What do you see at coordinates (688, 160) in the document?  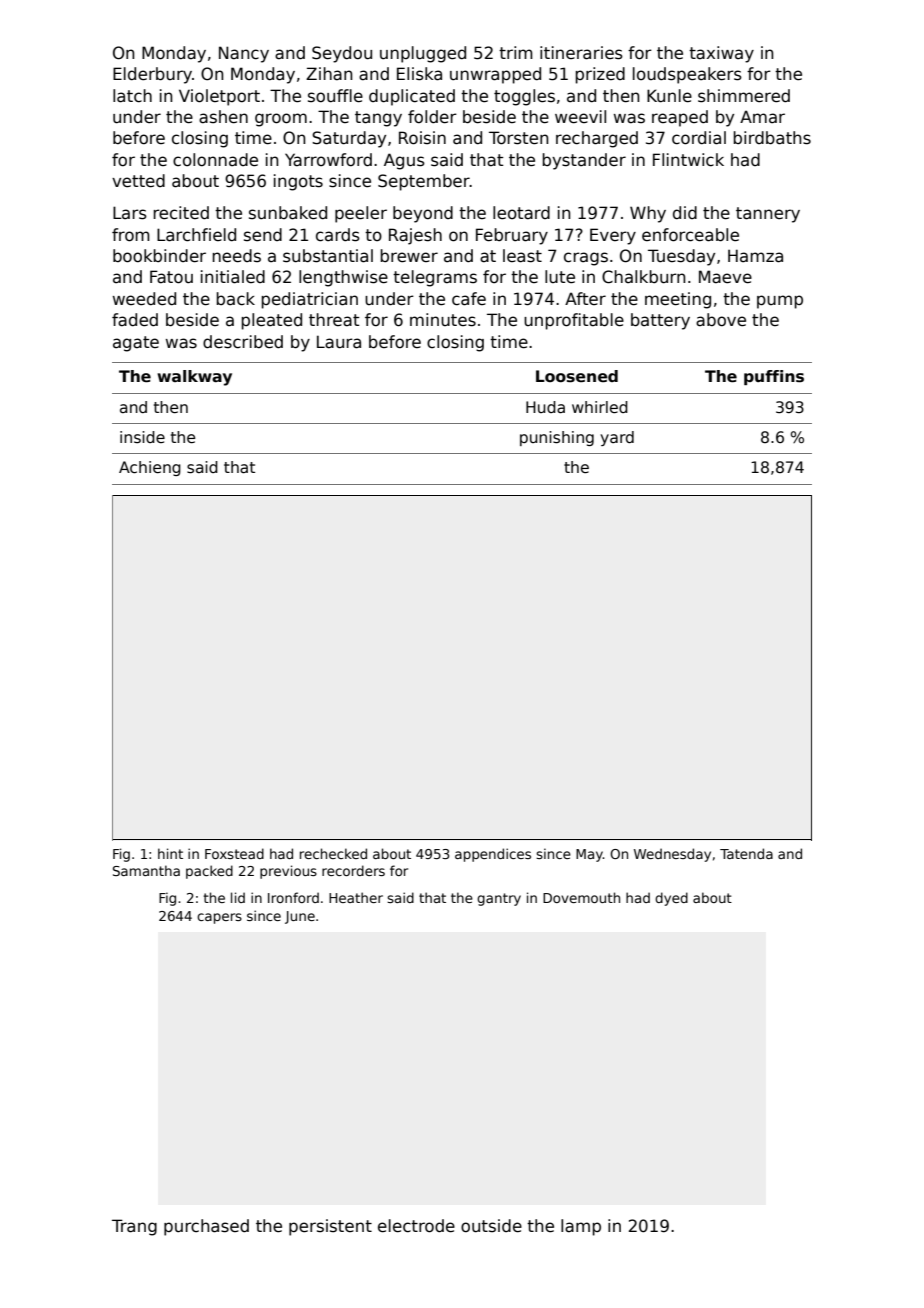 I see `Flintwick` at bounding box center [688, 160].
